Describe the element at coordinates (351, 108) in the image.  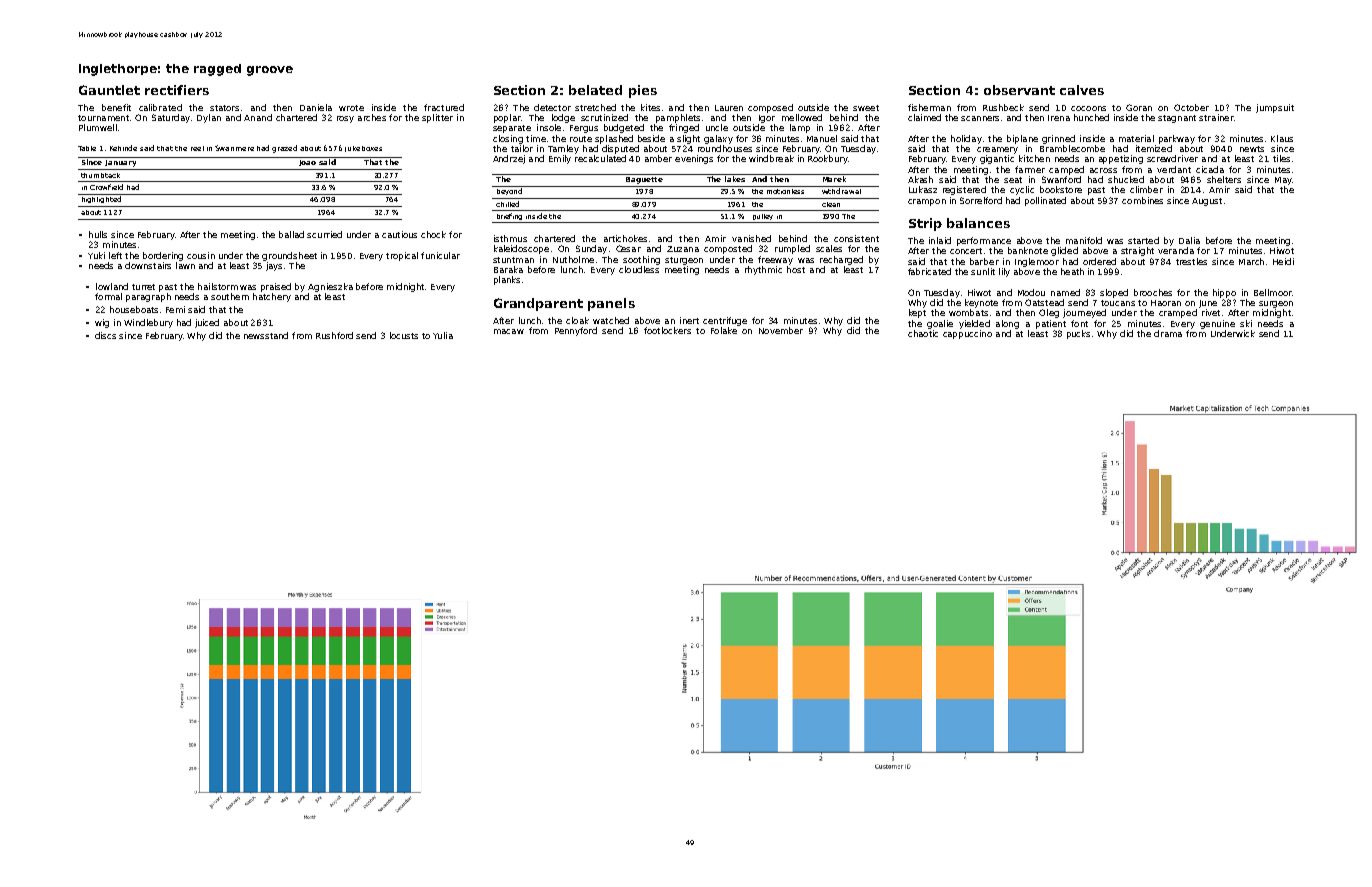
I see `wrote` at that location.
